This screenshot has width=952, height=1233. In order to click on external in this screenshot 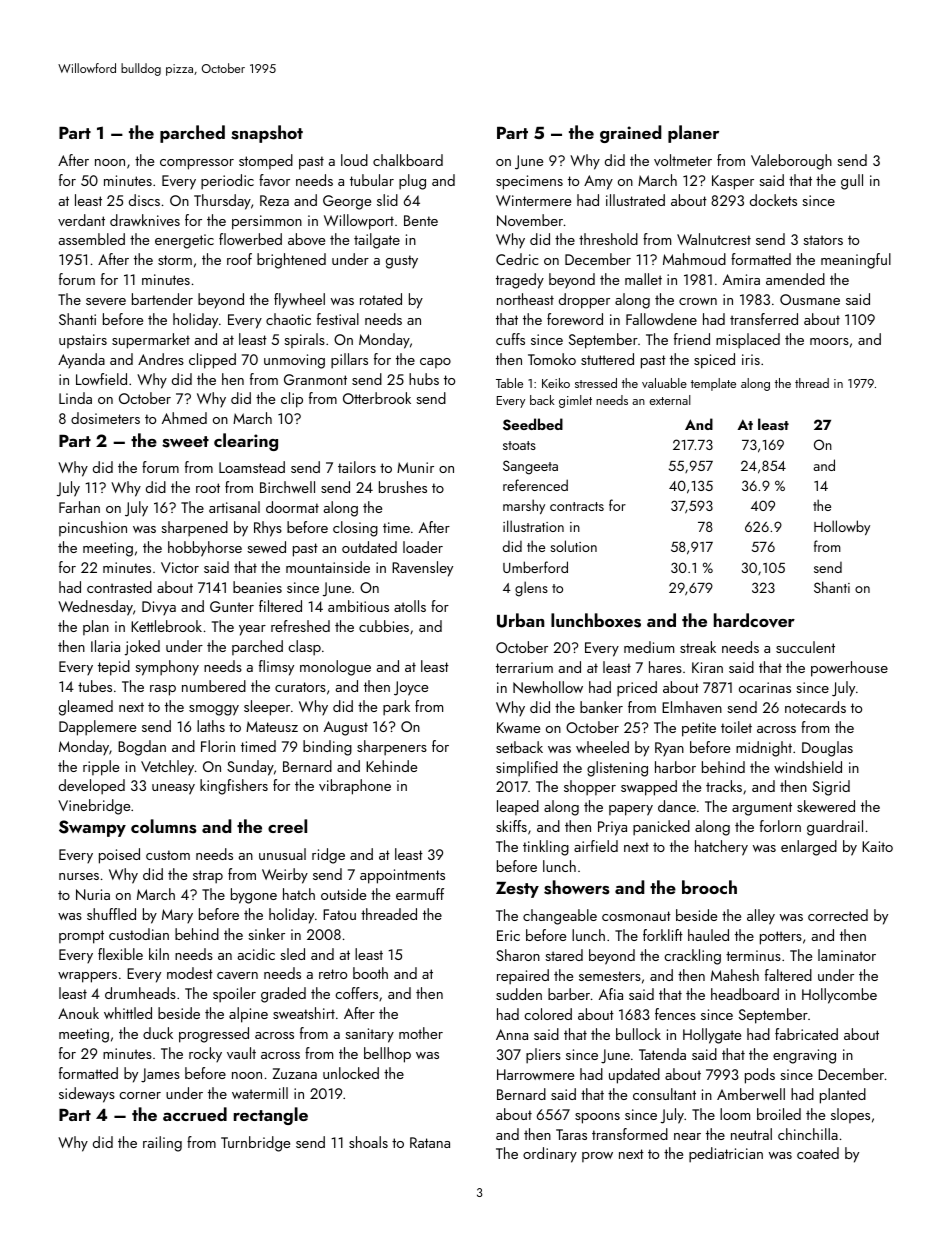, I will do `click(670, 400)`.
